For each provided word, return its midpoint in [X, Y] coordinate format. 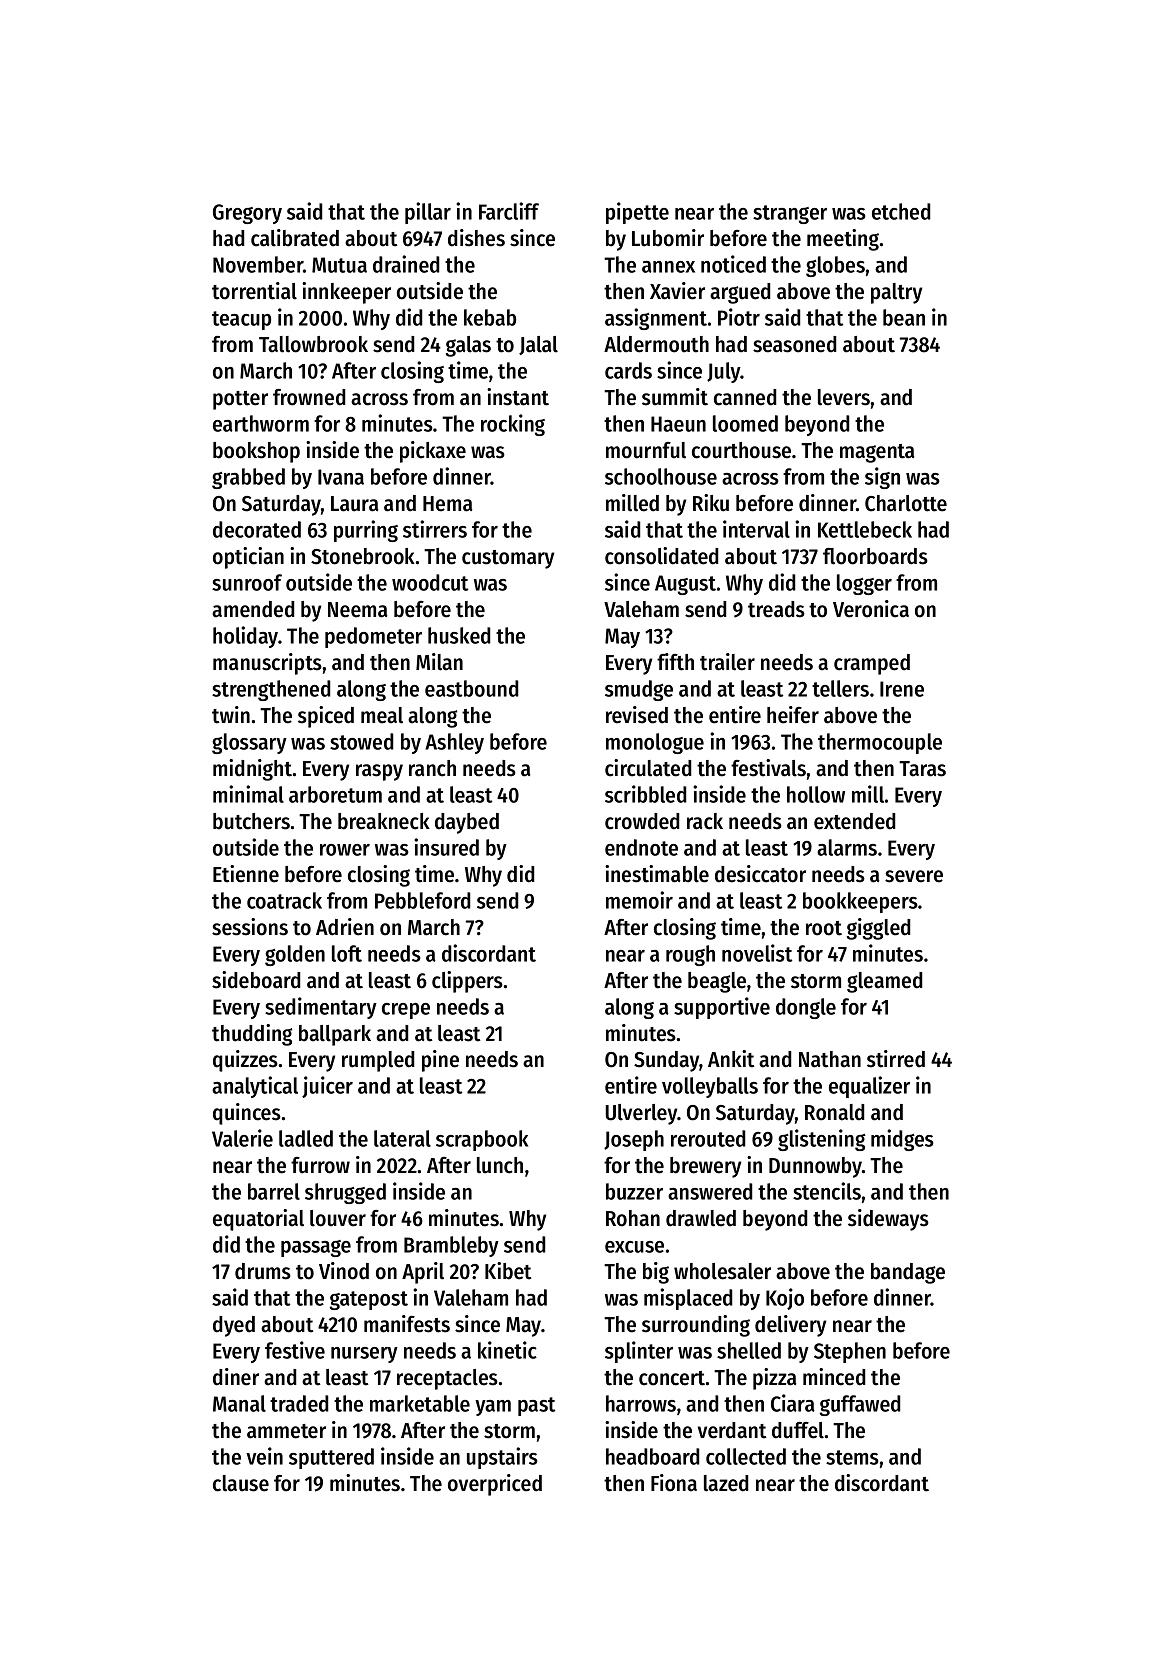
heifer [793, 715]
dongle [806, 1008]
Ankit [731, 1059]
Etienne [246, 874]
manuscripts [267, 664]
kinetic [507, 1350]
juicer [327, 1087]
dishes [476, 238]
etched [901, 211]
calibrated [295, 238]
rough [690, 955]
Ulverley [642, 1114]
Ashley [454, 743]
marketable [420, 1403]
